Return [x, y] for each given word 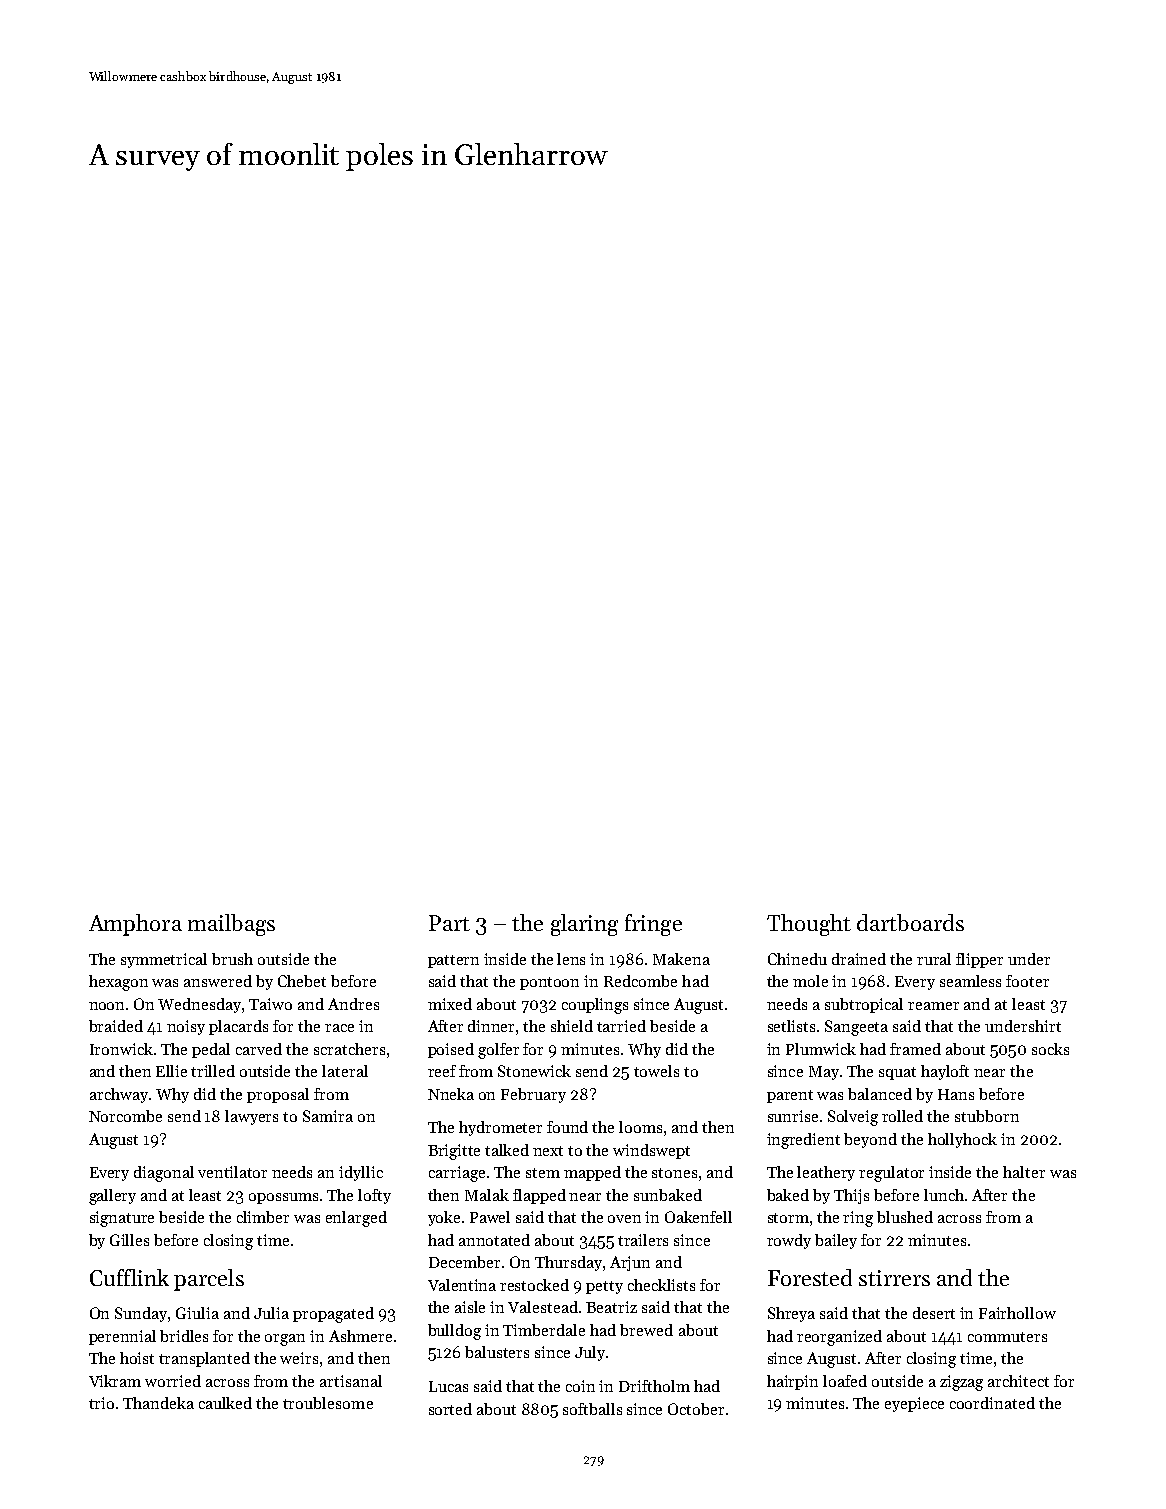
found [567, 1127]
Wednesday [200, 1005]
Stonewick [534, 1071]
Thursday [568, 1263]
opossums [283, 1198]
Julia [271, 1313]
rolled [902, 1116]
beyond [870, 1140]
